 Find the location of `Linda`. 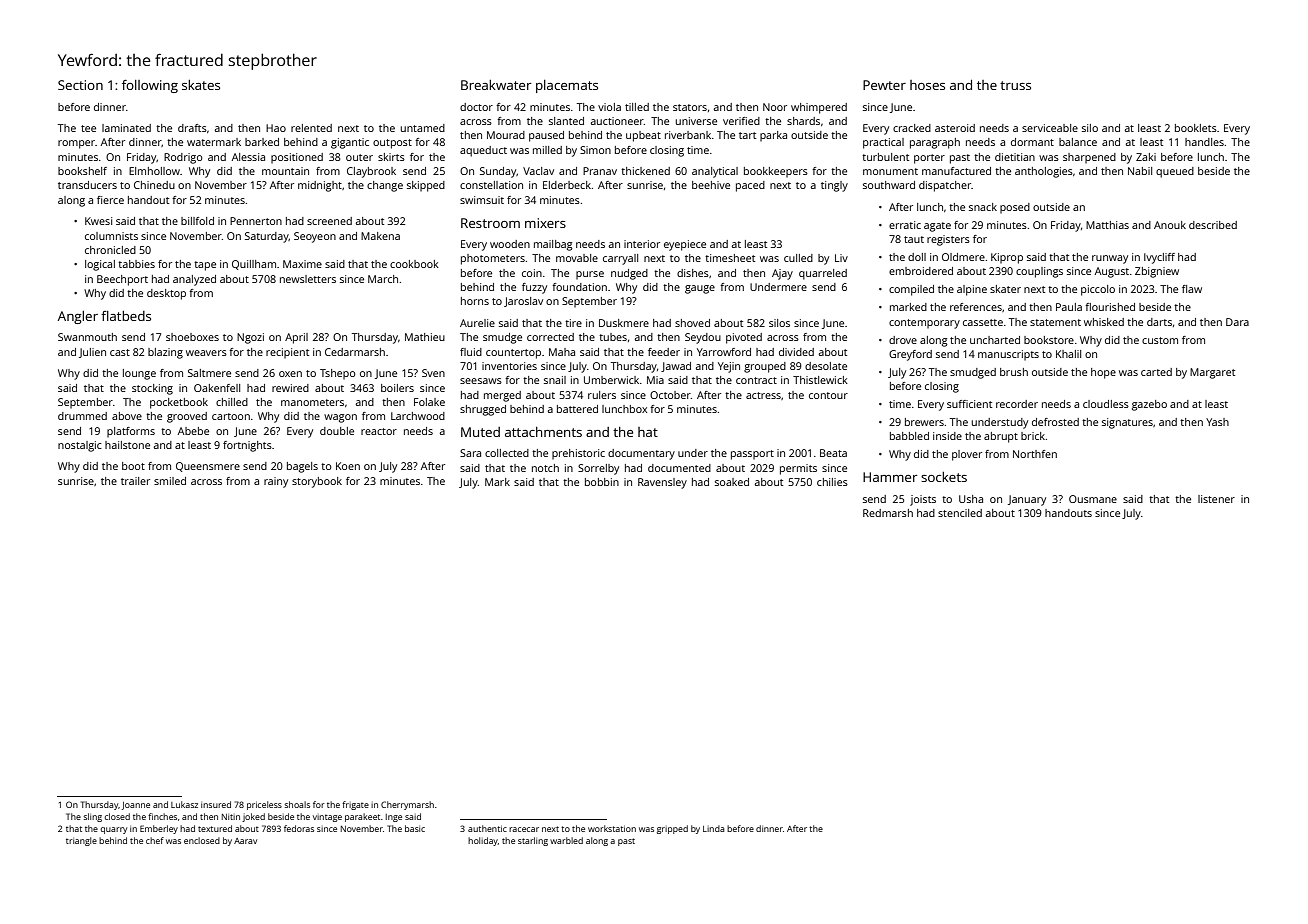

Linda is located at coordinates (713, 828).
